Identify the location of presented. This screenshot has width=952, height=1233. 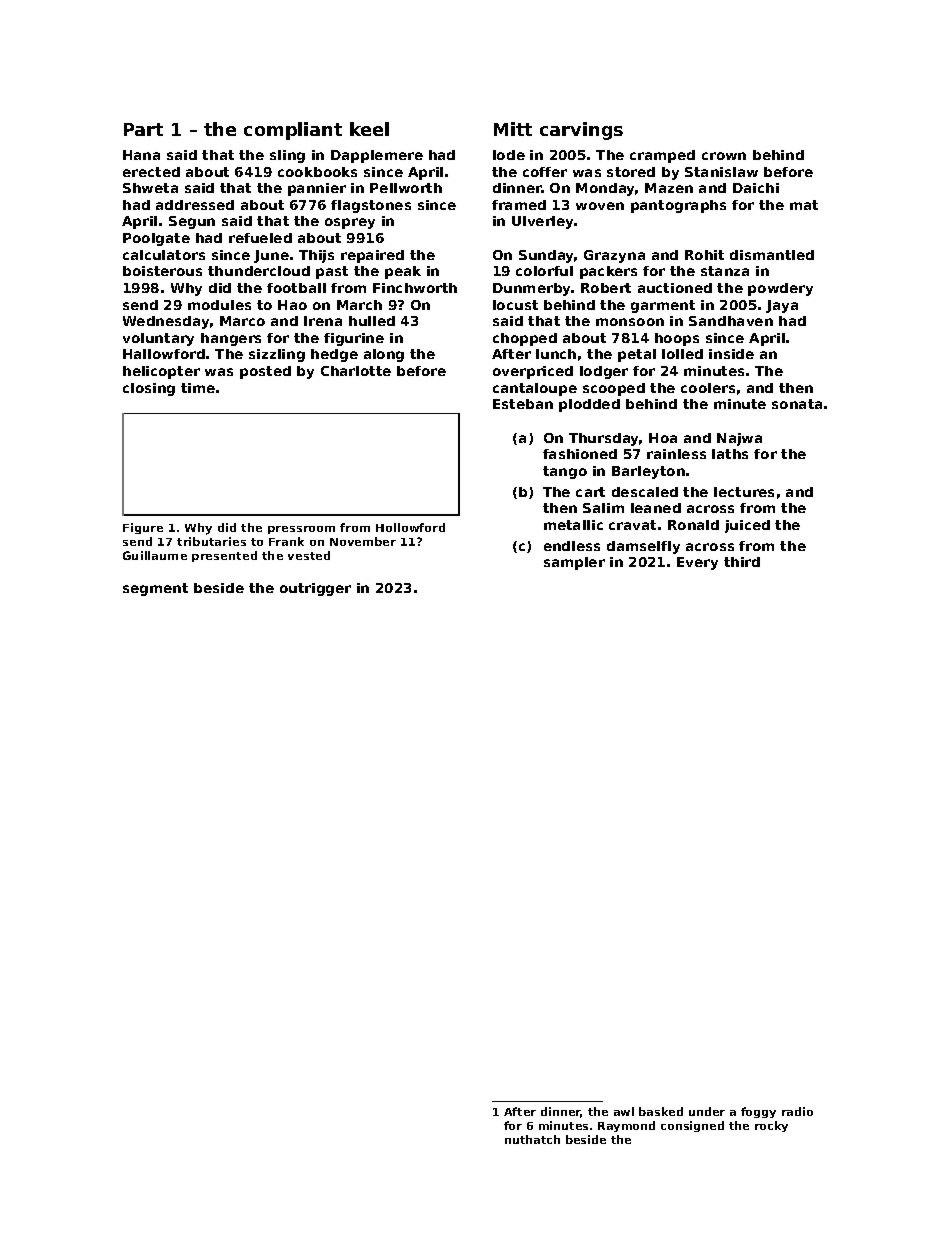
(224, 556).
